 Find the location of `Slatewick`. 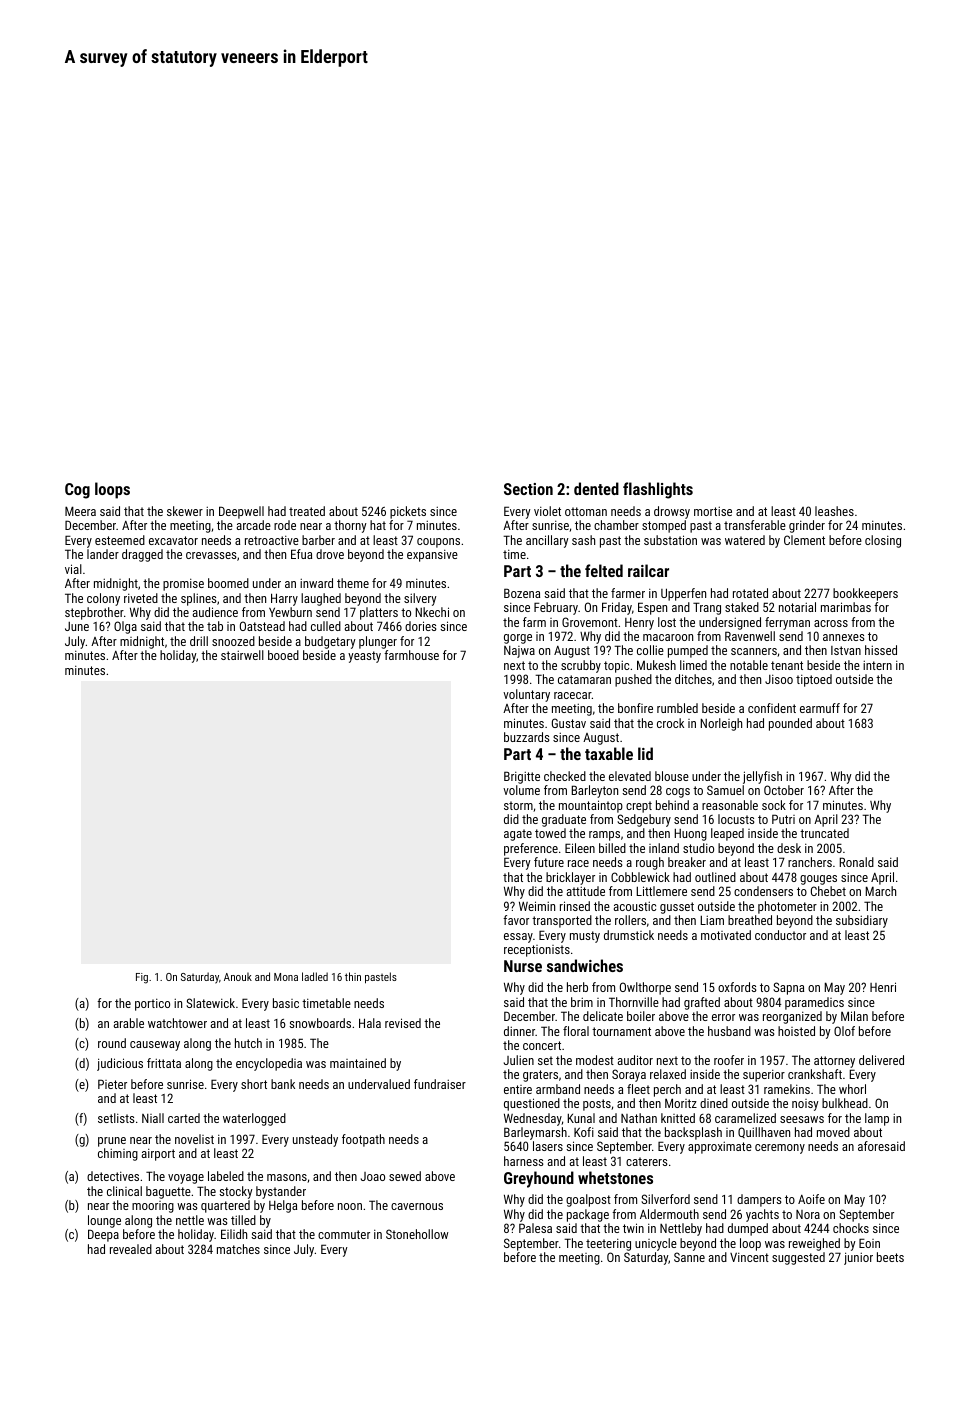

Slatewick is located at coordinates (210, 1003).
